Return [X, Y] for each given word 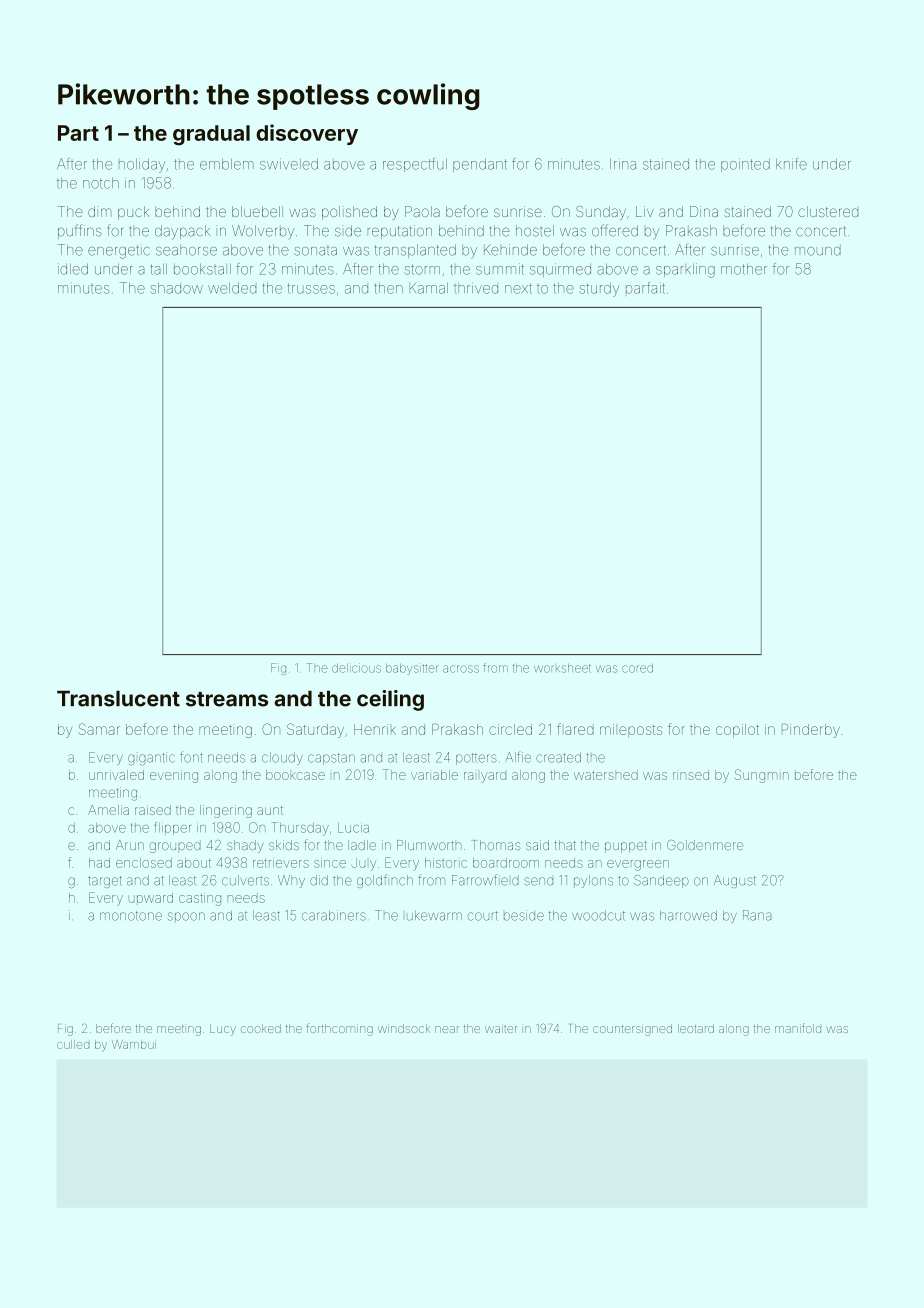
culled [73, 1044]
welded [232, 288]
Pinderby [811, 731]
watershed [606, 775]
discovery [307, 134]
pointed [745, 165]
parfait [645, 288]
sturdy [599, 290]
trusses [311, 288]
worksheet [562, 668]
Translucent [118, 699]
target [105, 882]
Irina [623, 164]
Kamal [429, 288]
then [388, 288]
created [558, 757]
